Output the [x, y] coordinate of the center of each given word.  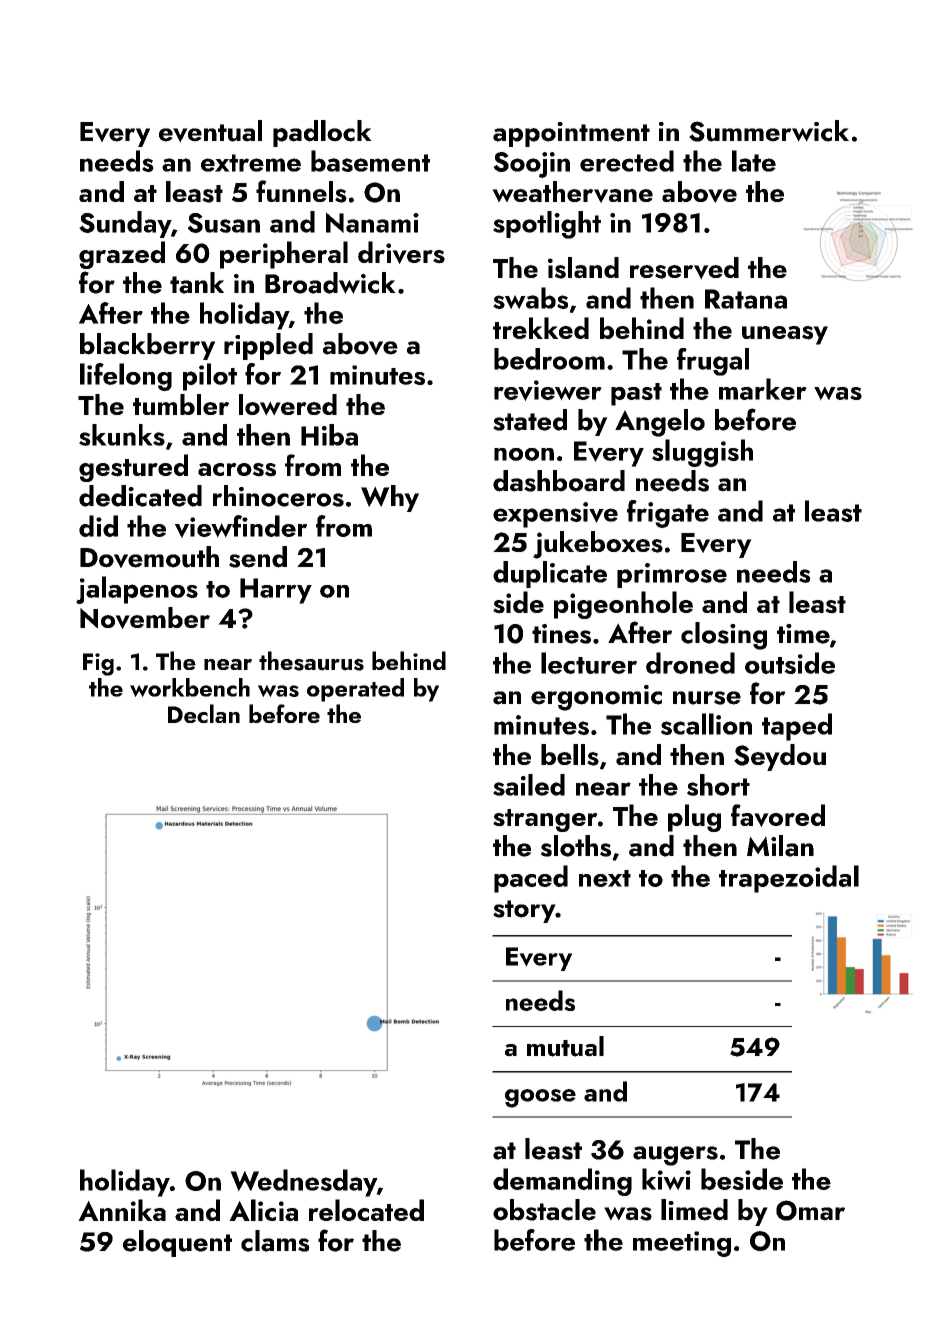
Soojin [531, 165]
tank [197, 283]
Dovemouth [149, 557]
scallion [706, 724]
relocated [366, 1210]
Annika [122, 1210]
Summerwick [769, 131]
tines [561, 634]
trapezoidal [789, 879]
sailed [529, 785]
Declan [204, 713]
